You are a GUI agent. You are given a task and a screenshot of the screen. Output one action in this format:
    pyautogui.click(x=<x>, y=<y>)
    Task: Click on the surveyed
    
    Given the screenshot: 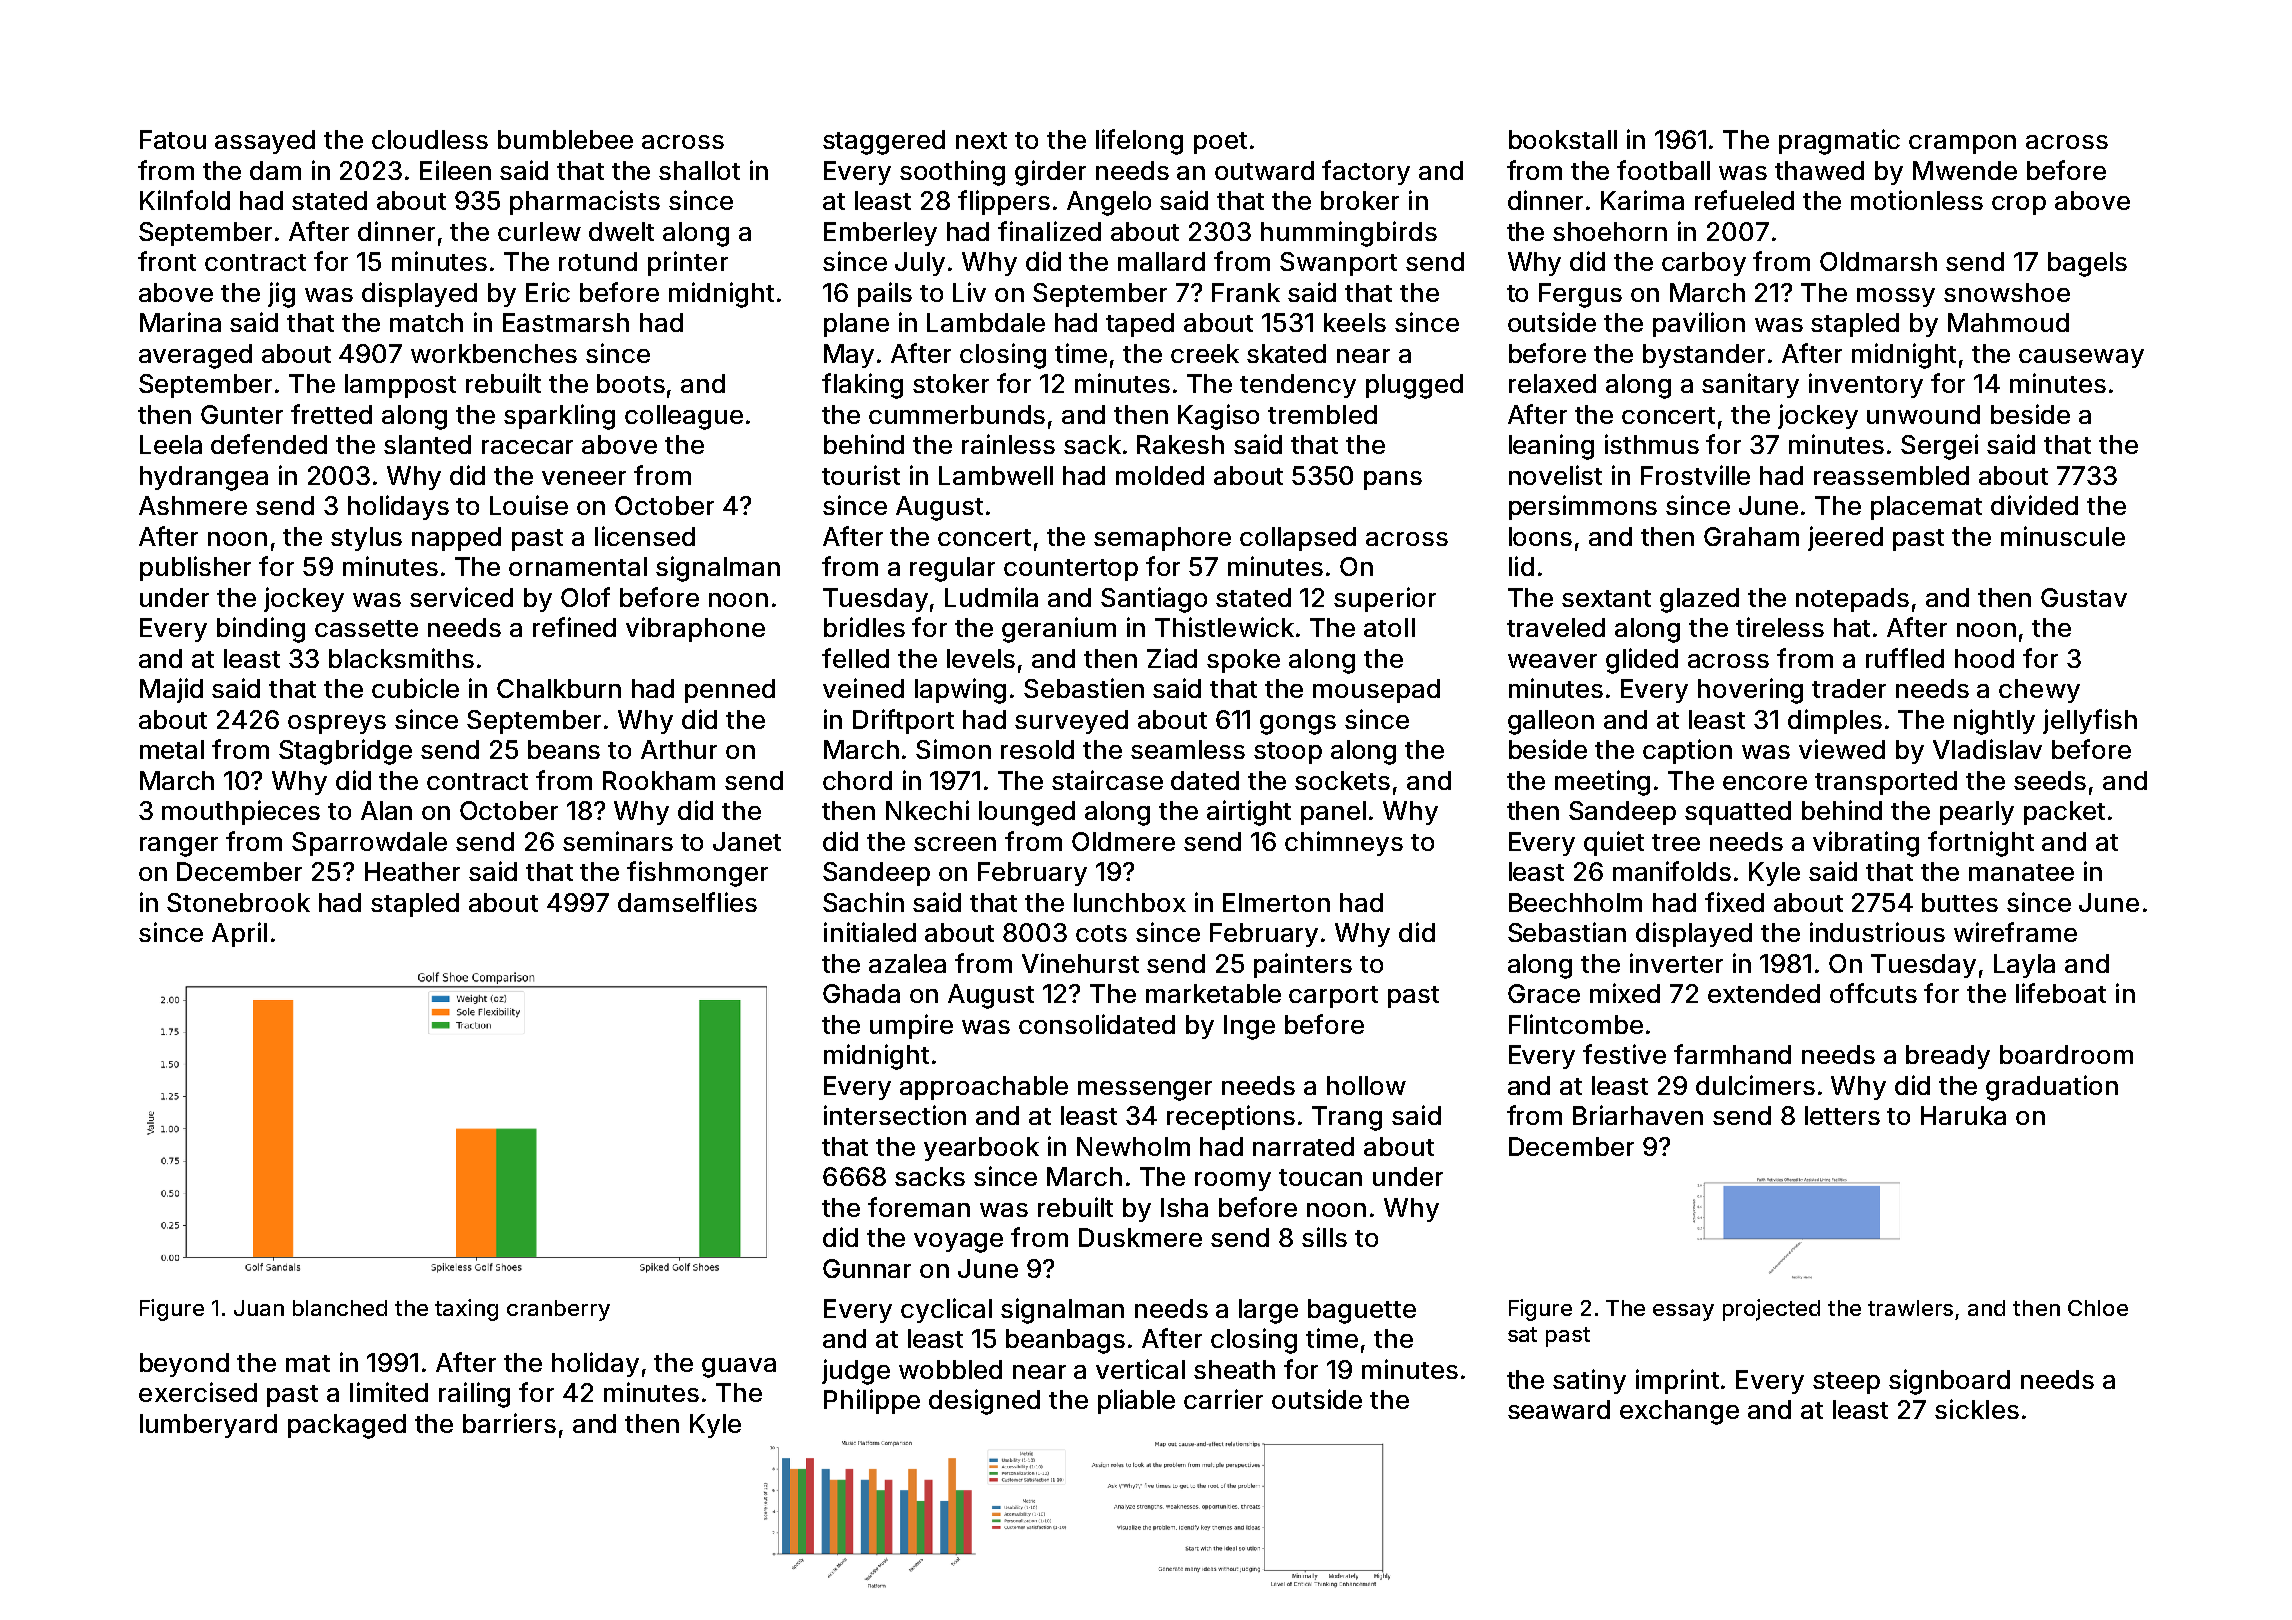 What is the action you would take?
    pyautogui.click(x=1071, y=722)
